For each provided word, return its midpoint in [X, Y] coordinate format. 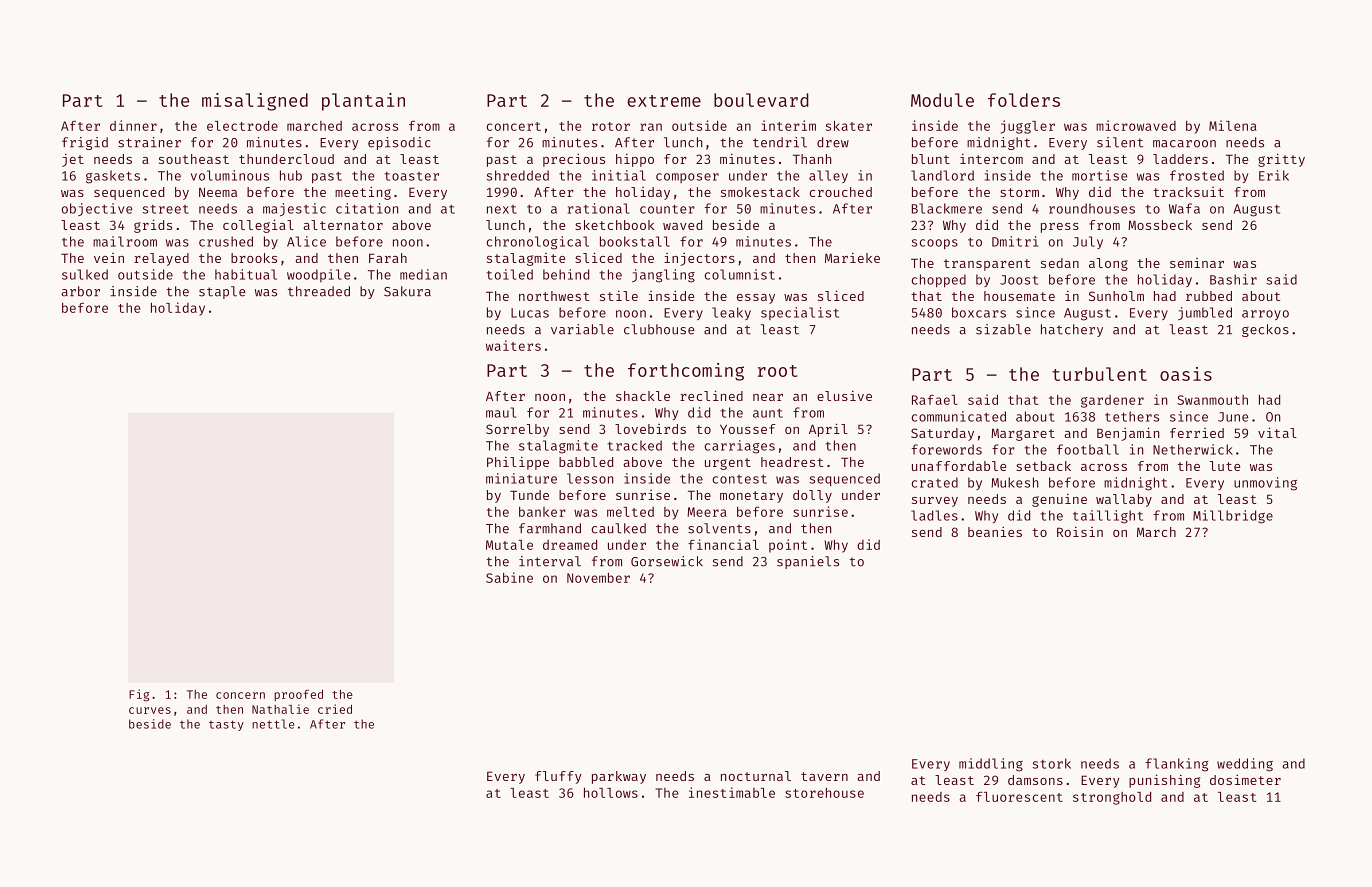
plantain [363, 102]
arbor [80, 291]
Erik [1274, 175]
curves [150, 710]
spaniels [808, 562]
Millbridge [1233, 517]
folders [1024, 100]
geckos [1265, 330]
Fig [139, 695]
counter [667, 209]
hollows [611, 793]
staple [222, 292]
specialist [800, 313]
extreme [664, 101]
